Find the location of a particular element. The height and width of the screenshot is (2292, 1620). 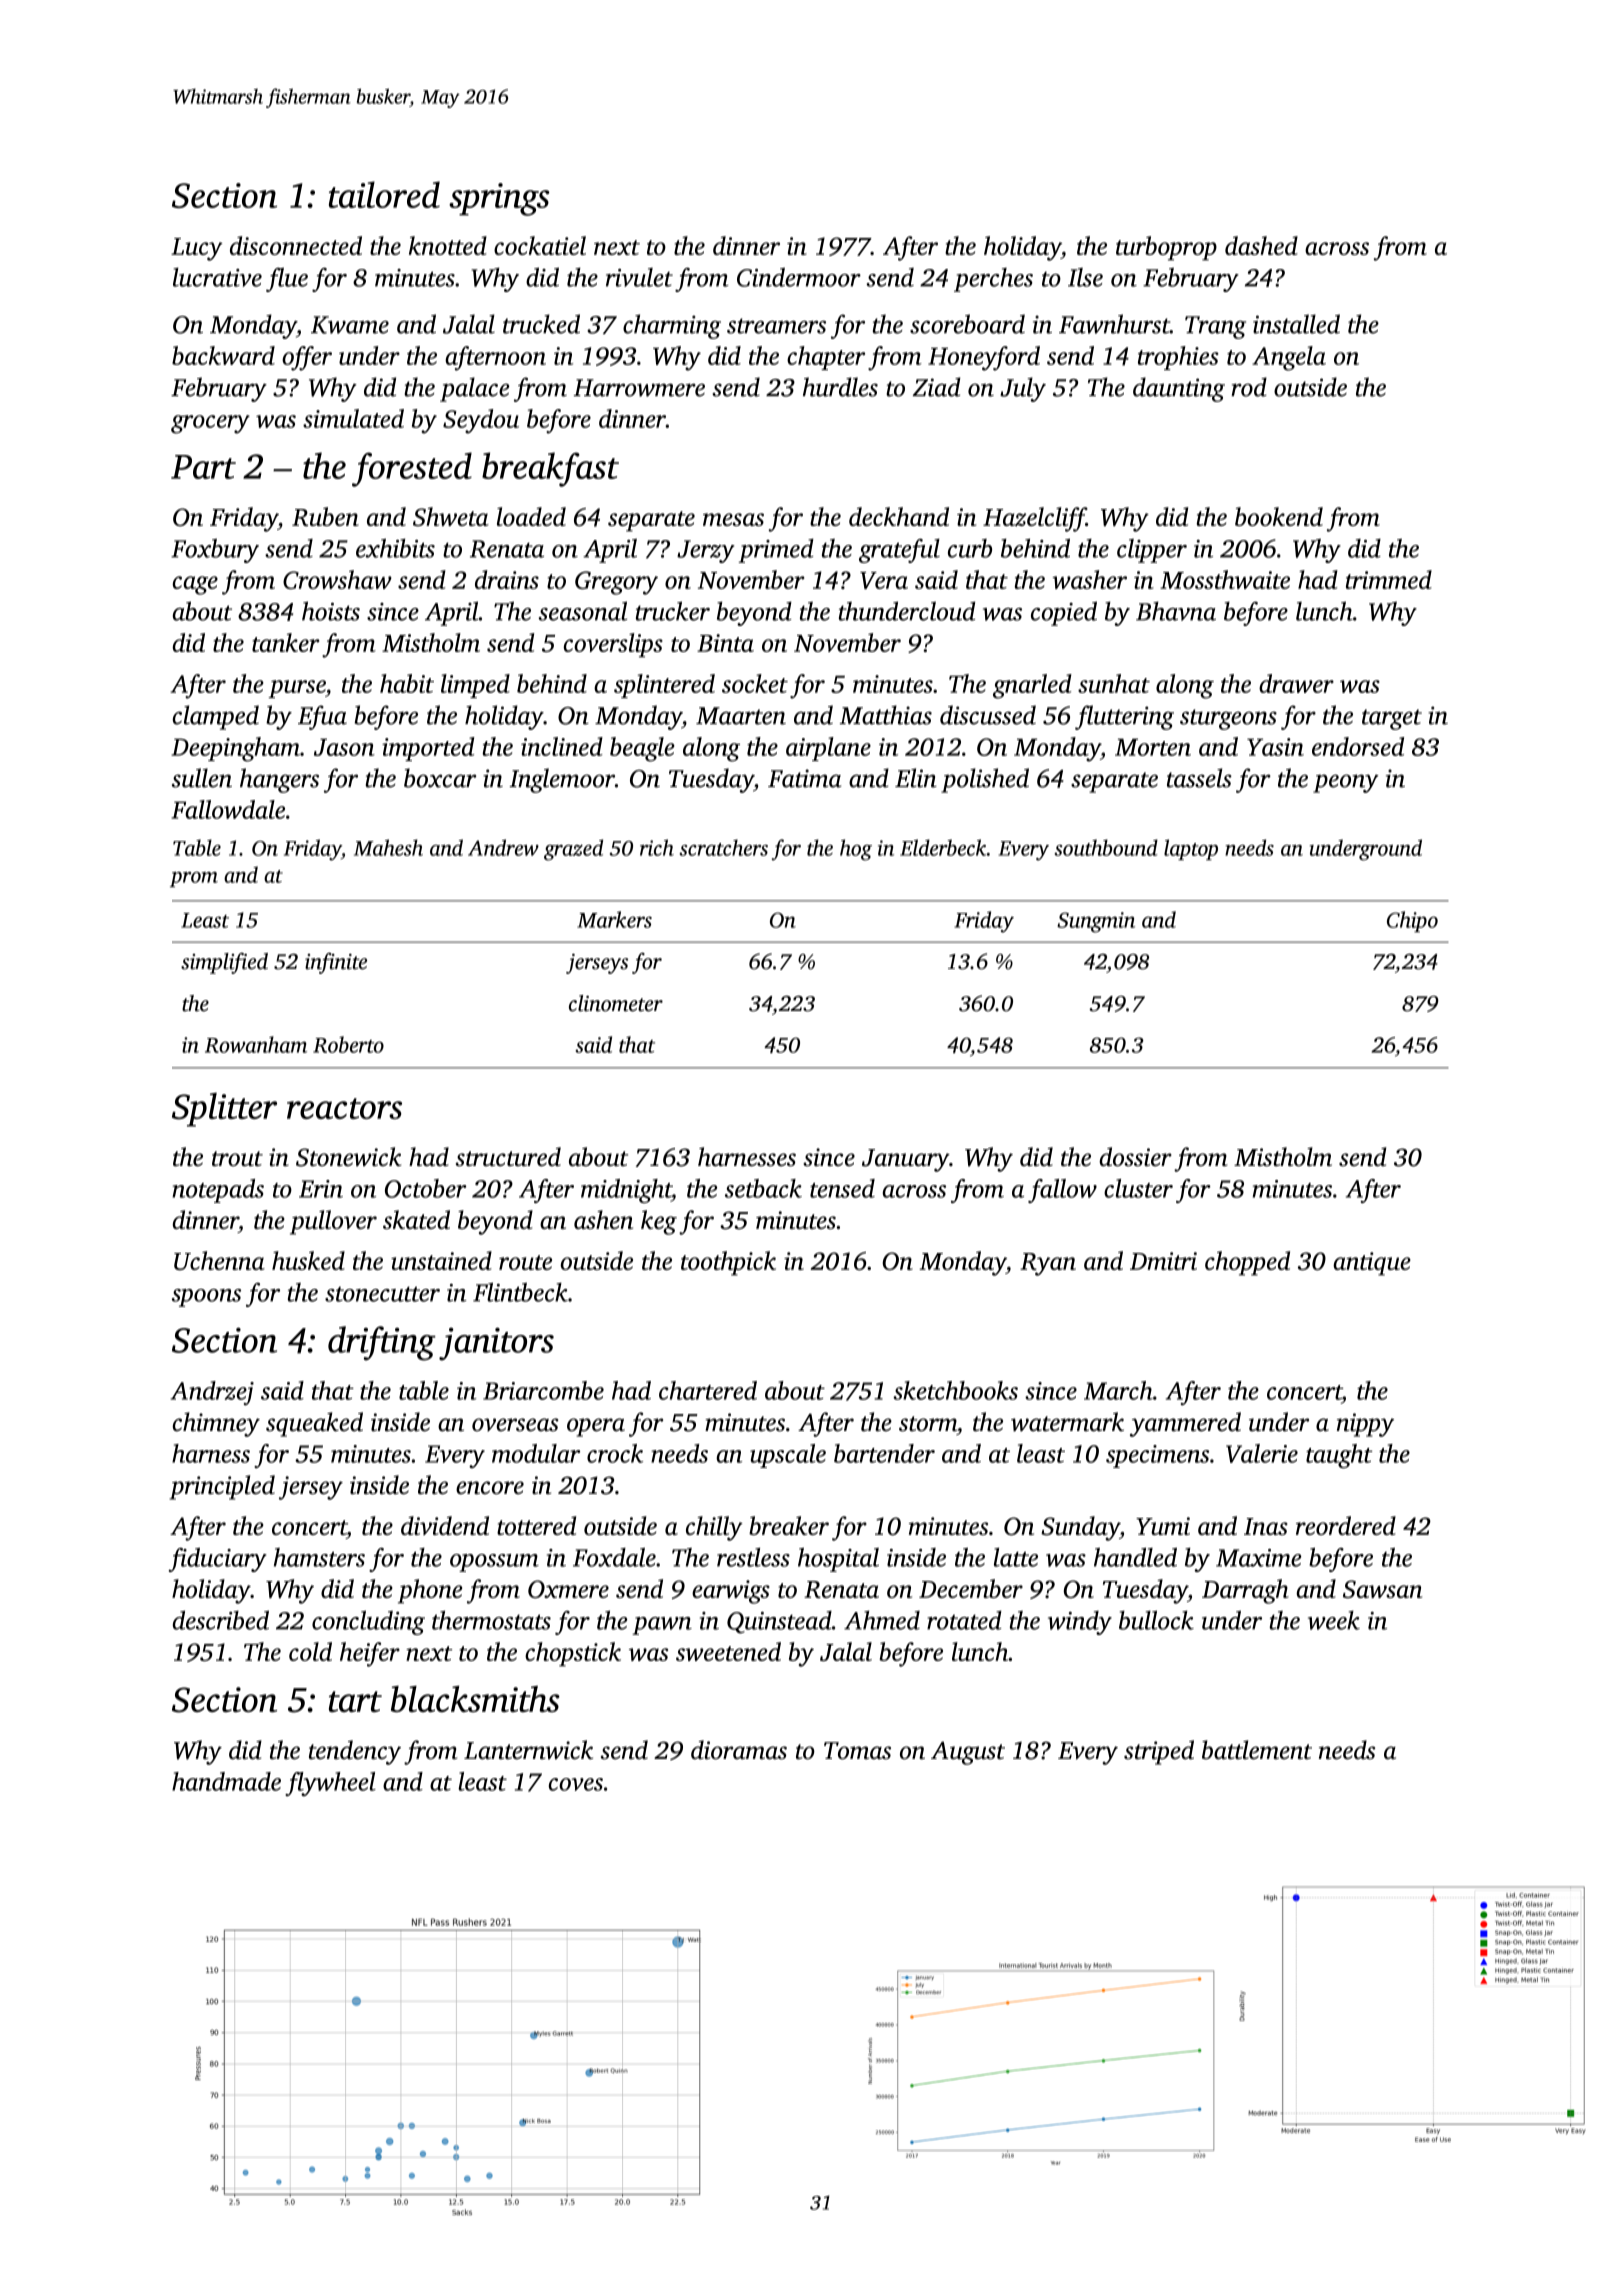

Shweta is located at coordinates (451, 516).
